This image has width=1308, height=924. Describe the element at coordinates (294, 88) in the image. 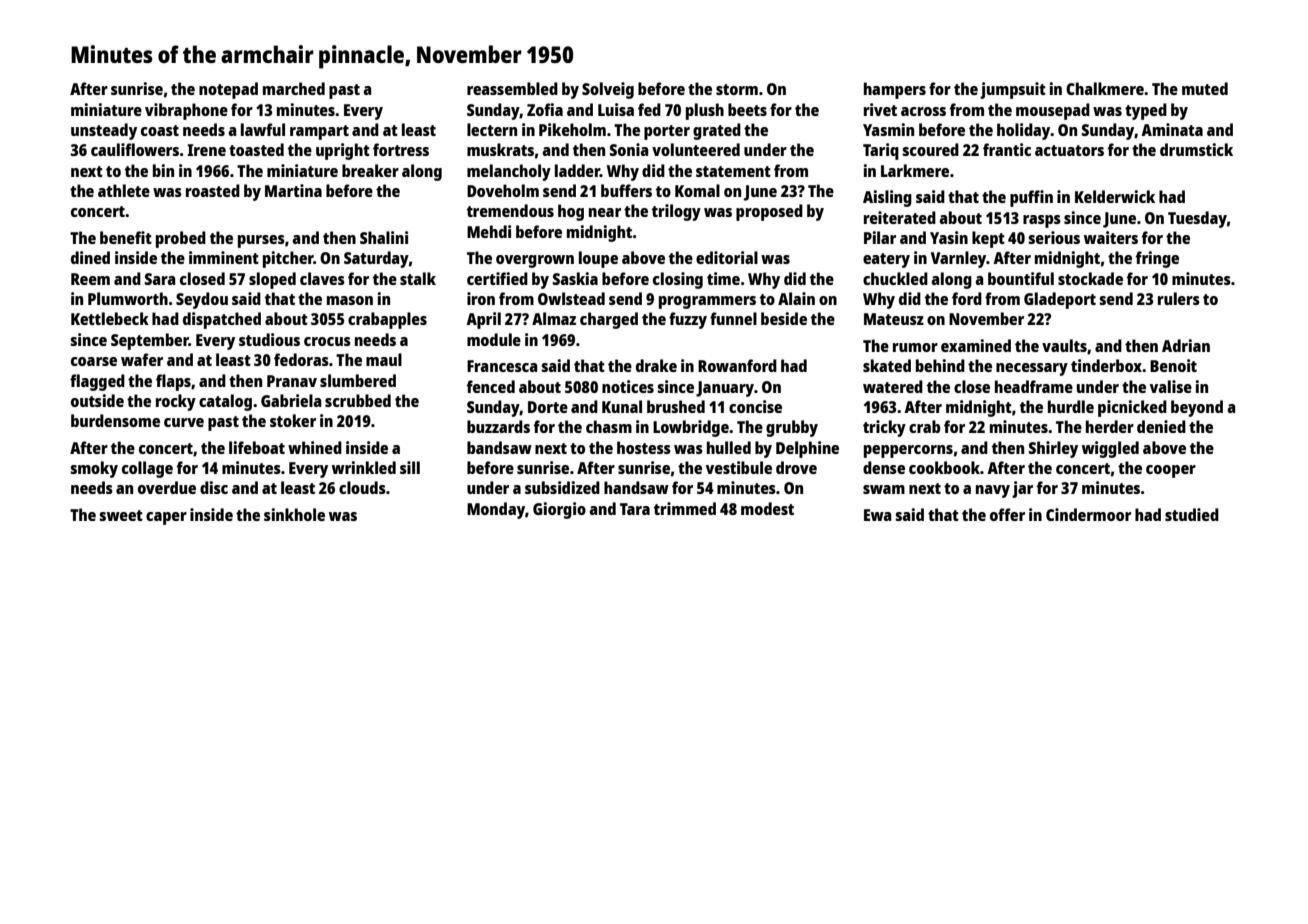

I see `marched` at that location.
